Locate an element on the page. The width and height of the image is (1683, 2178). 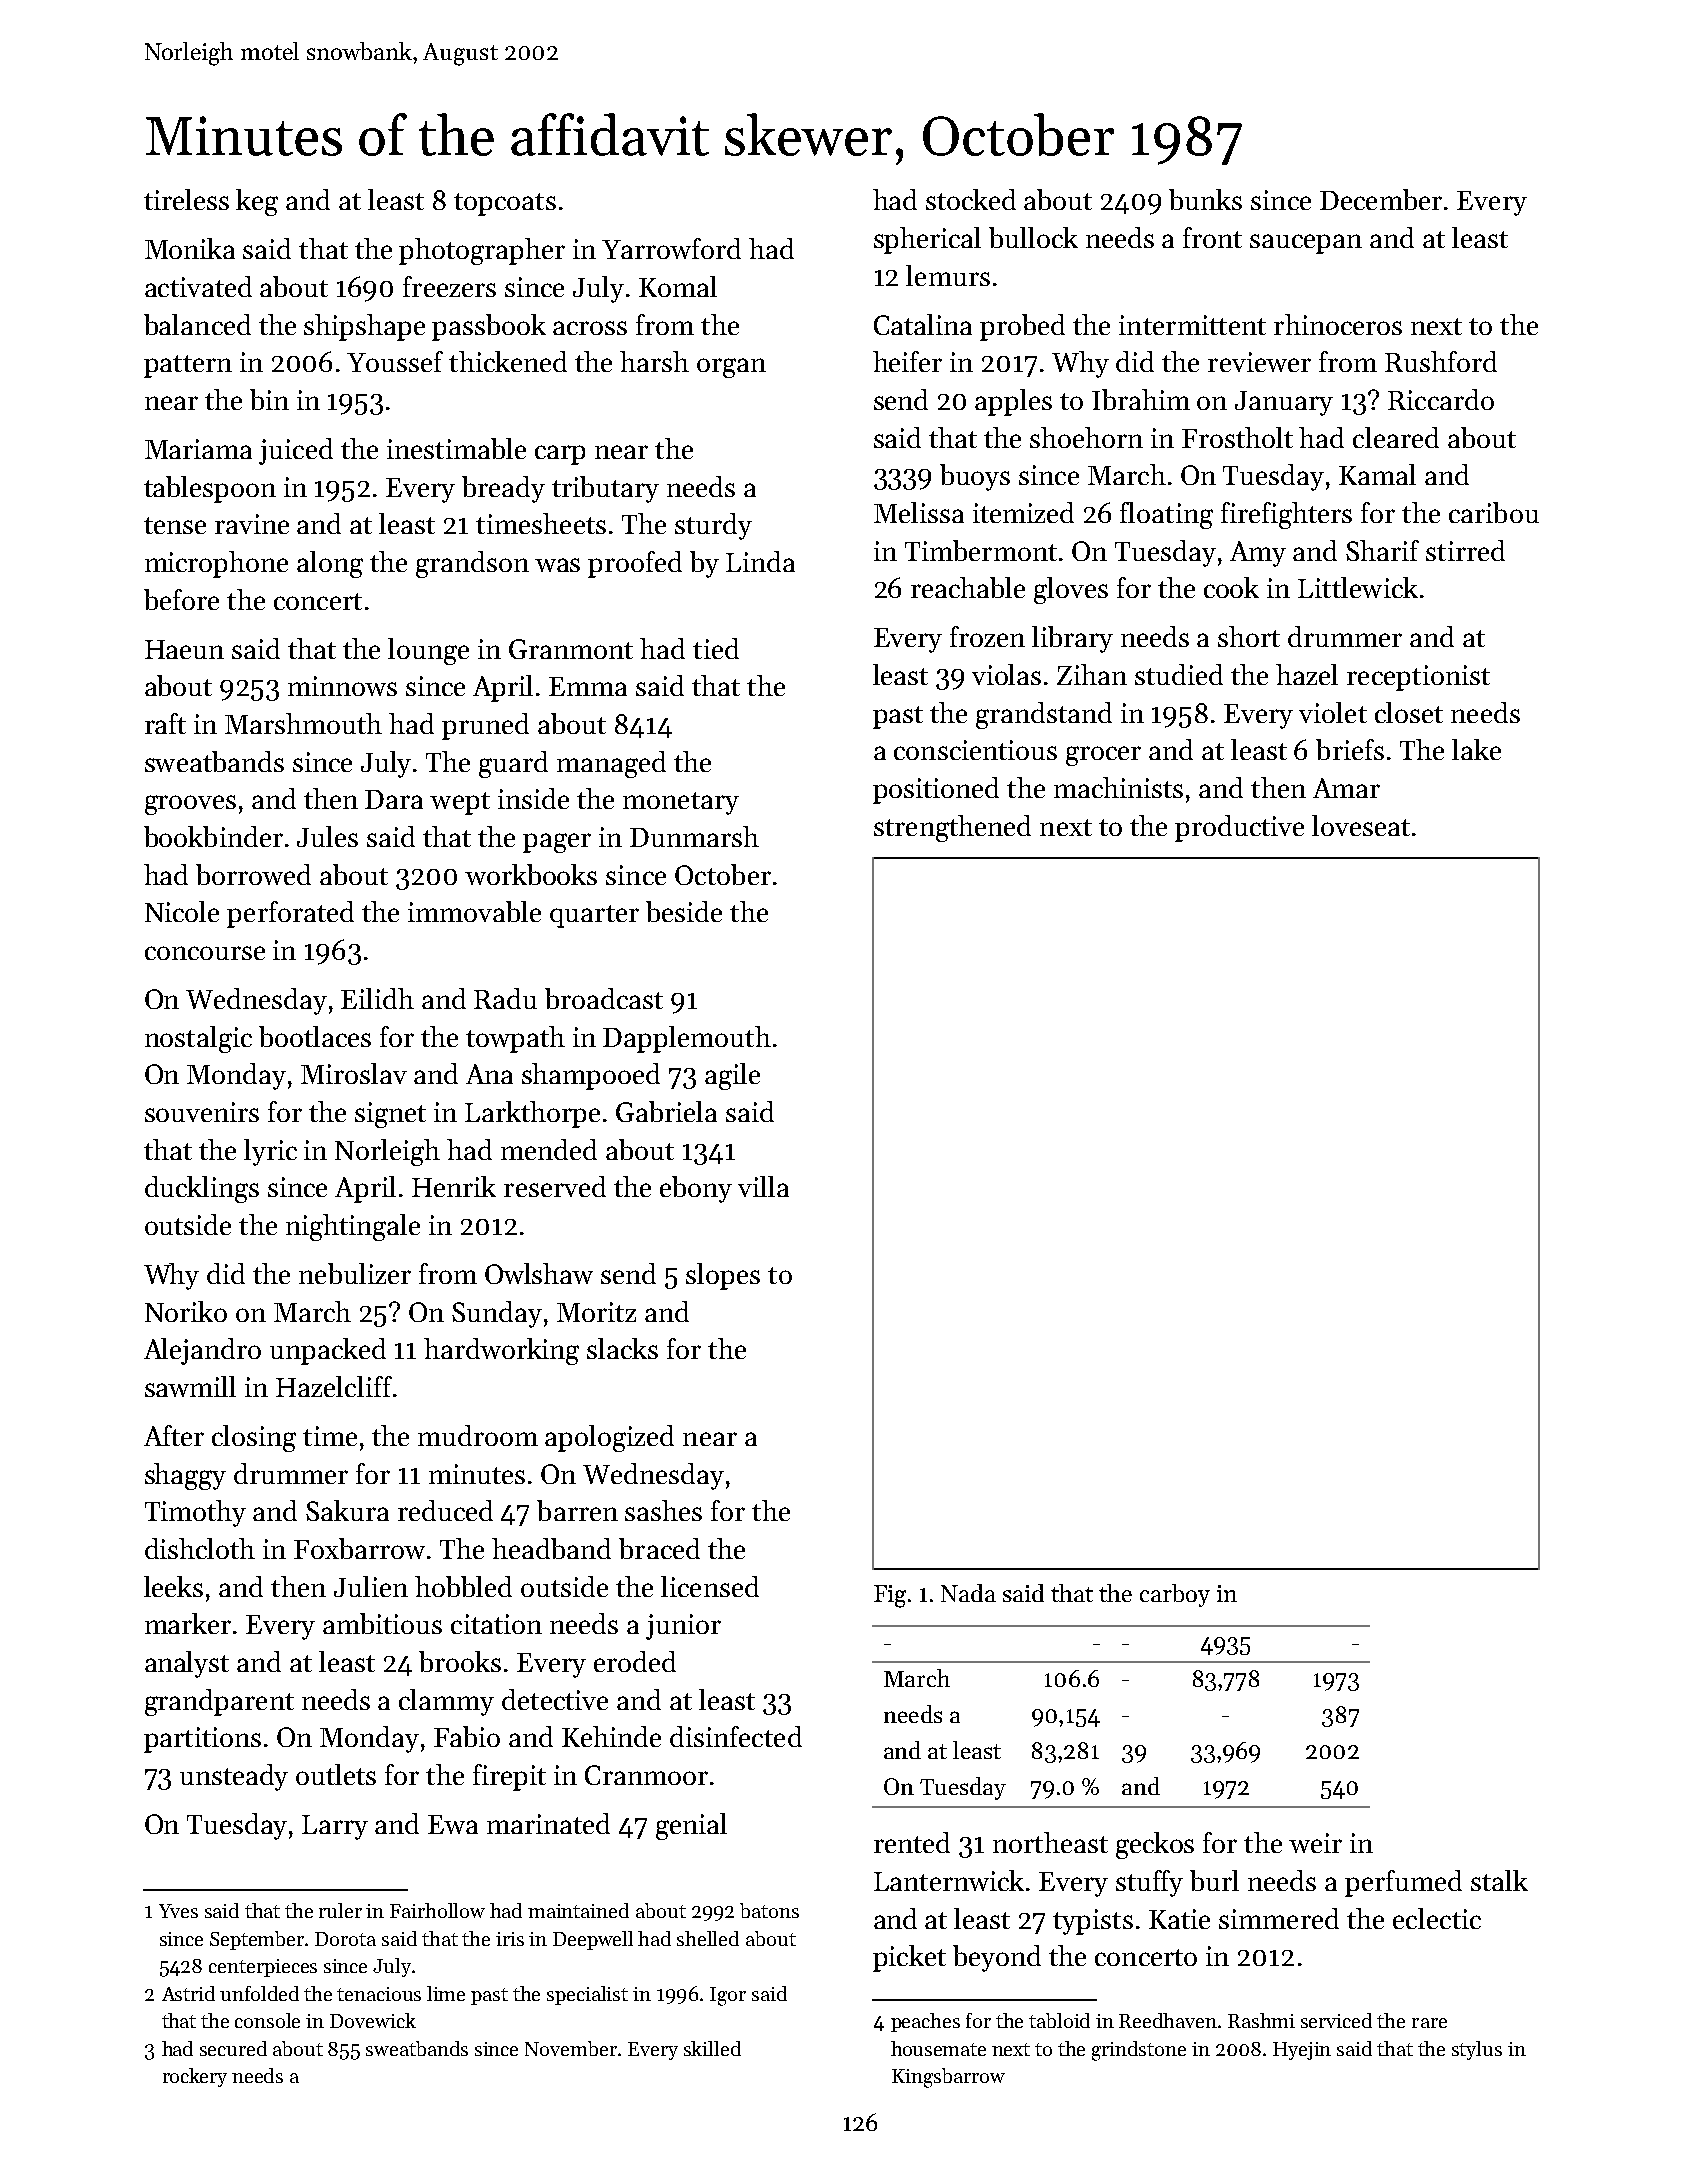
rockery is located at coordinates (195, 2077).
